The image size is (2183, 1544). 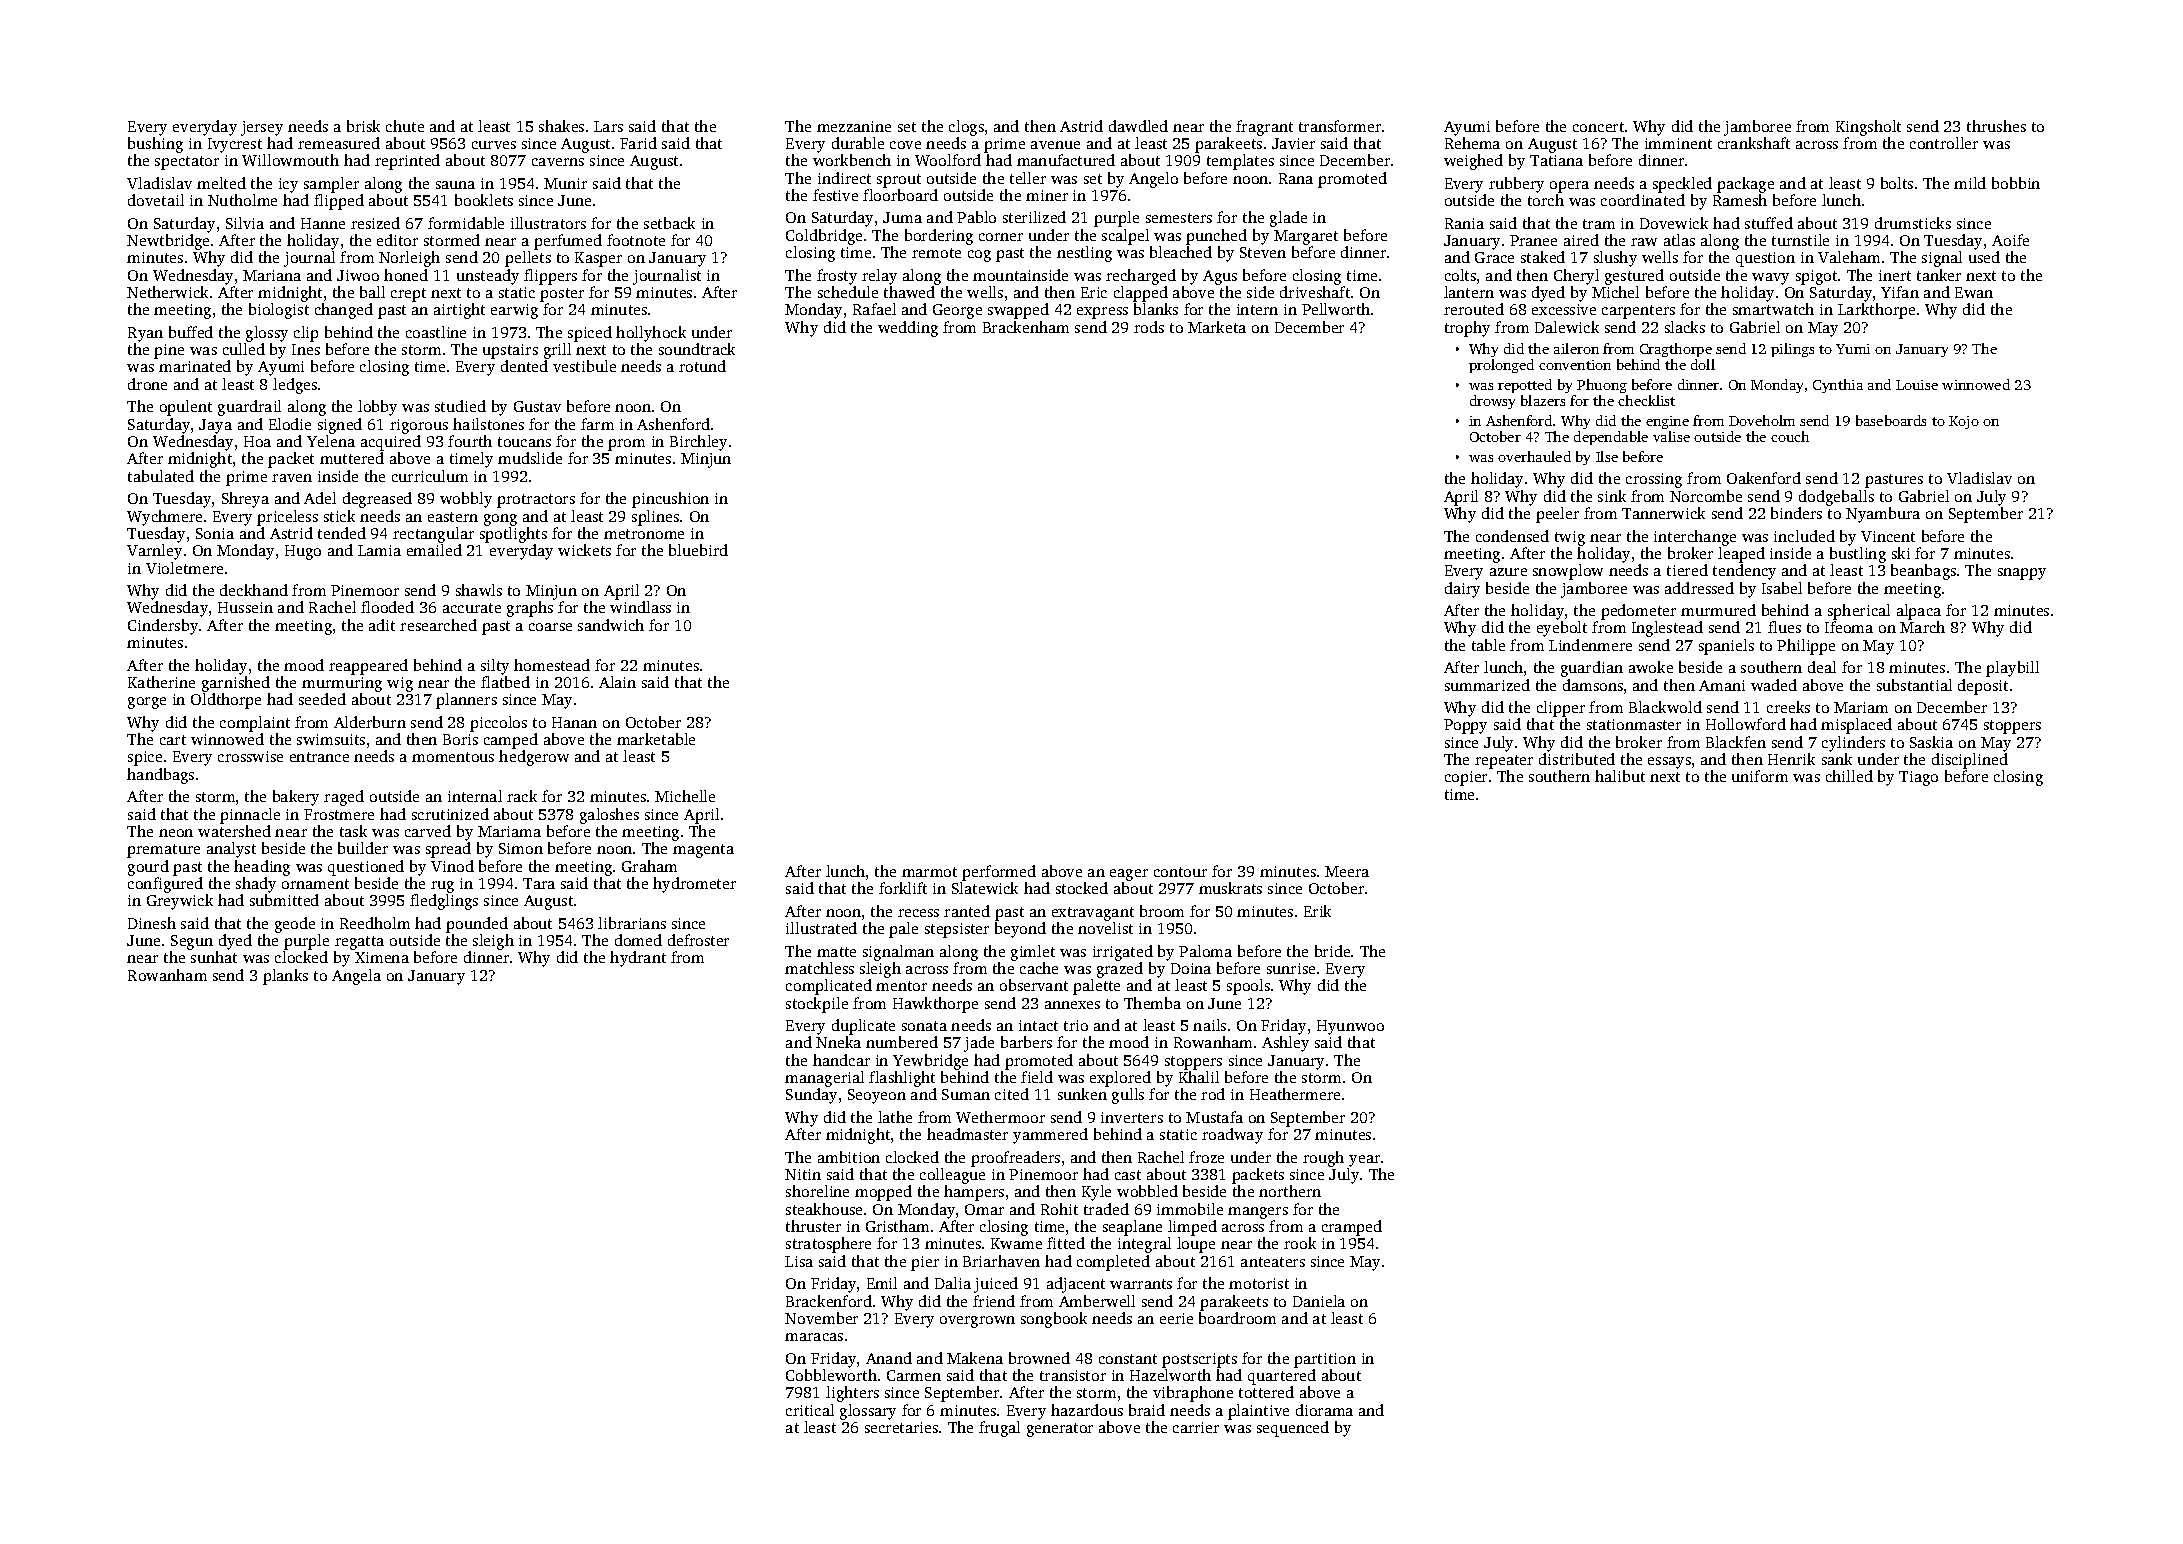 I want to click on chute, so click(x=405, y=126).
